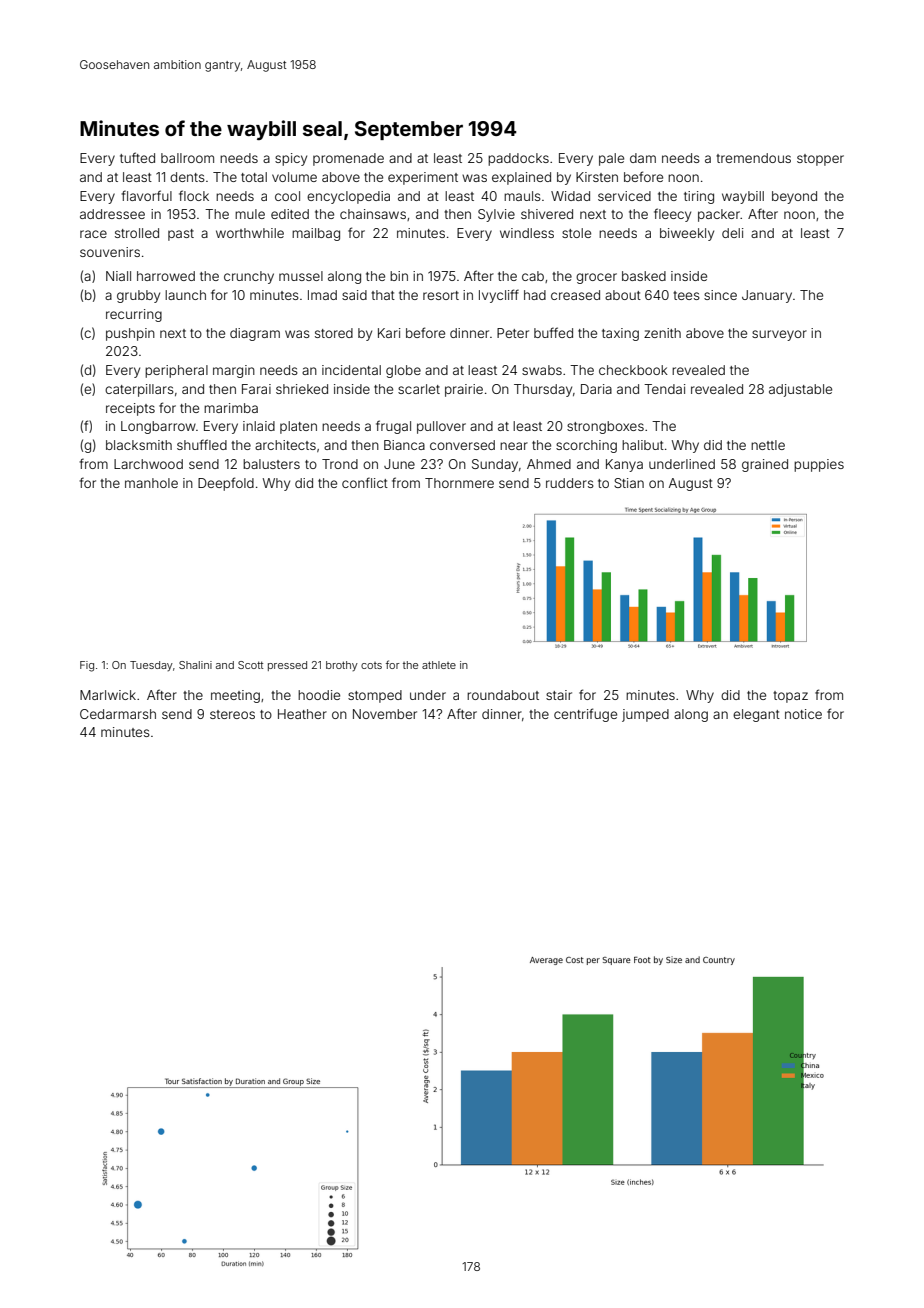 This page has height=1308, width=924. Describe the element at coordinates (232, 714) in the page. I see `stereos` at that location.
